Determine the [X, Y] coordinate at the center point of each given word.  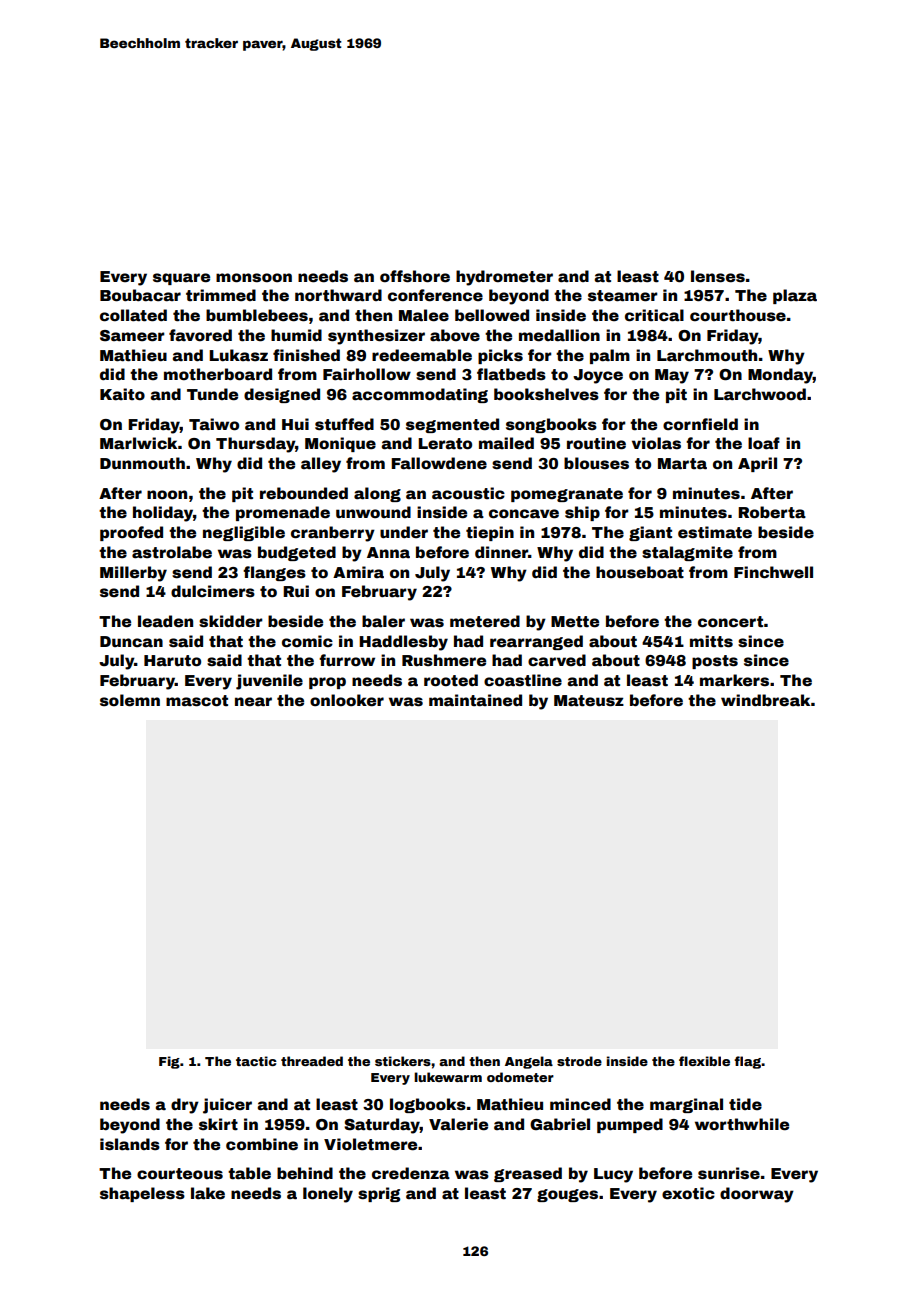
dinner [501, 552]
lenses [718, 276]
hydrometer [504, 278]
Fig [169, 1062]
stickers [403, 1061]
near [253, 702]
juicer [227, 1106]
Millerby [133, 574]
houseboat [640, 572]
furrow [347, 660]
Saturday [382, 1126]
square [181, 279]
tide [745, 1104]
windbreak [765, 700]
